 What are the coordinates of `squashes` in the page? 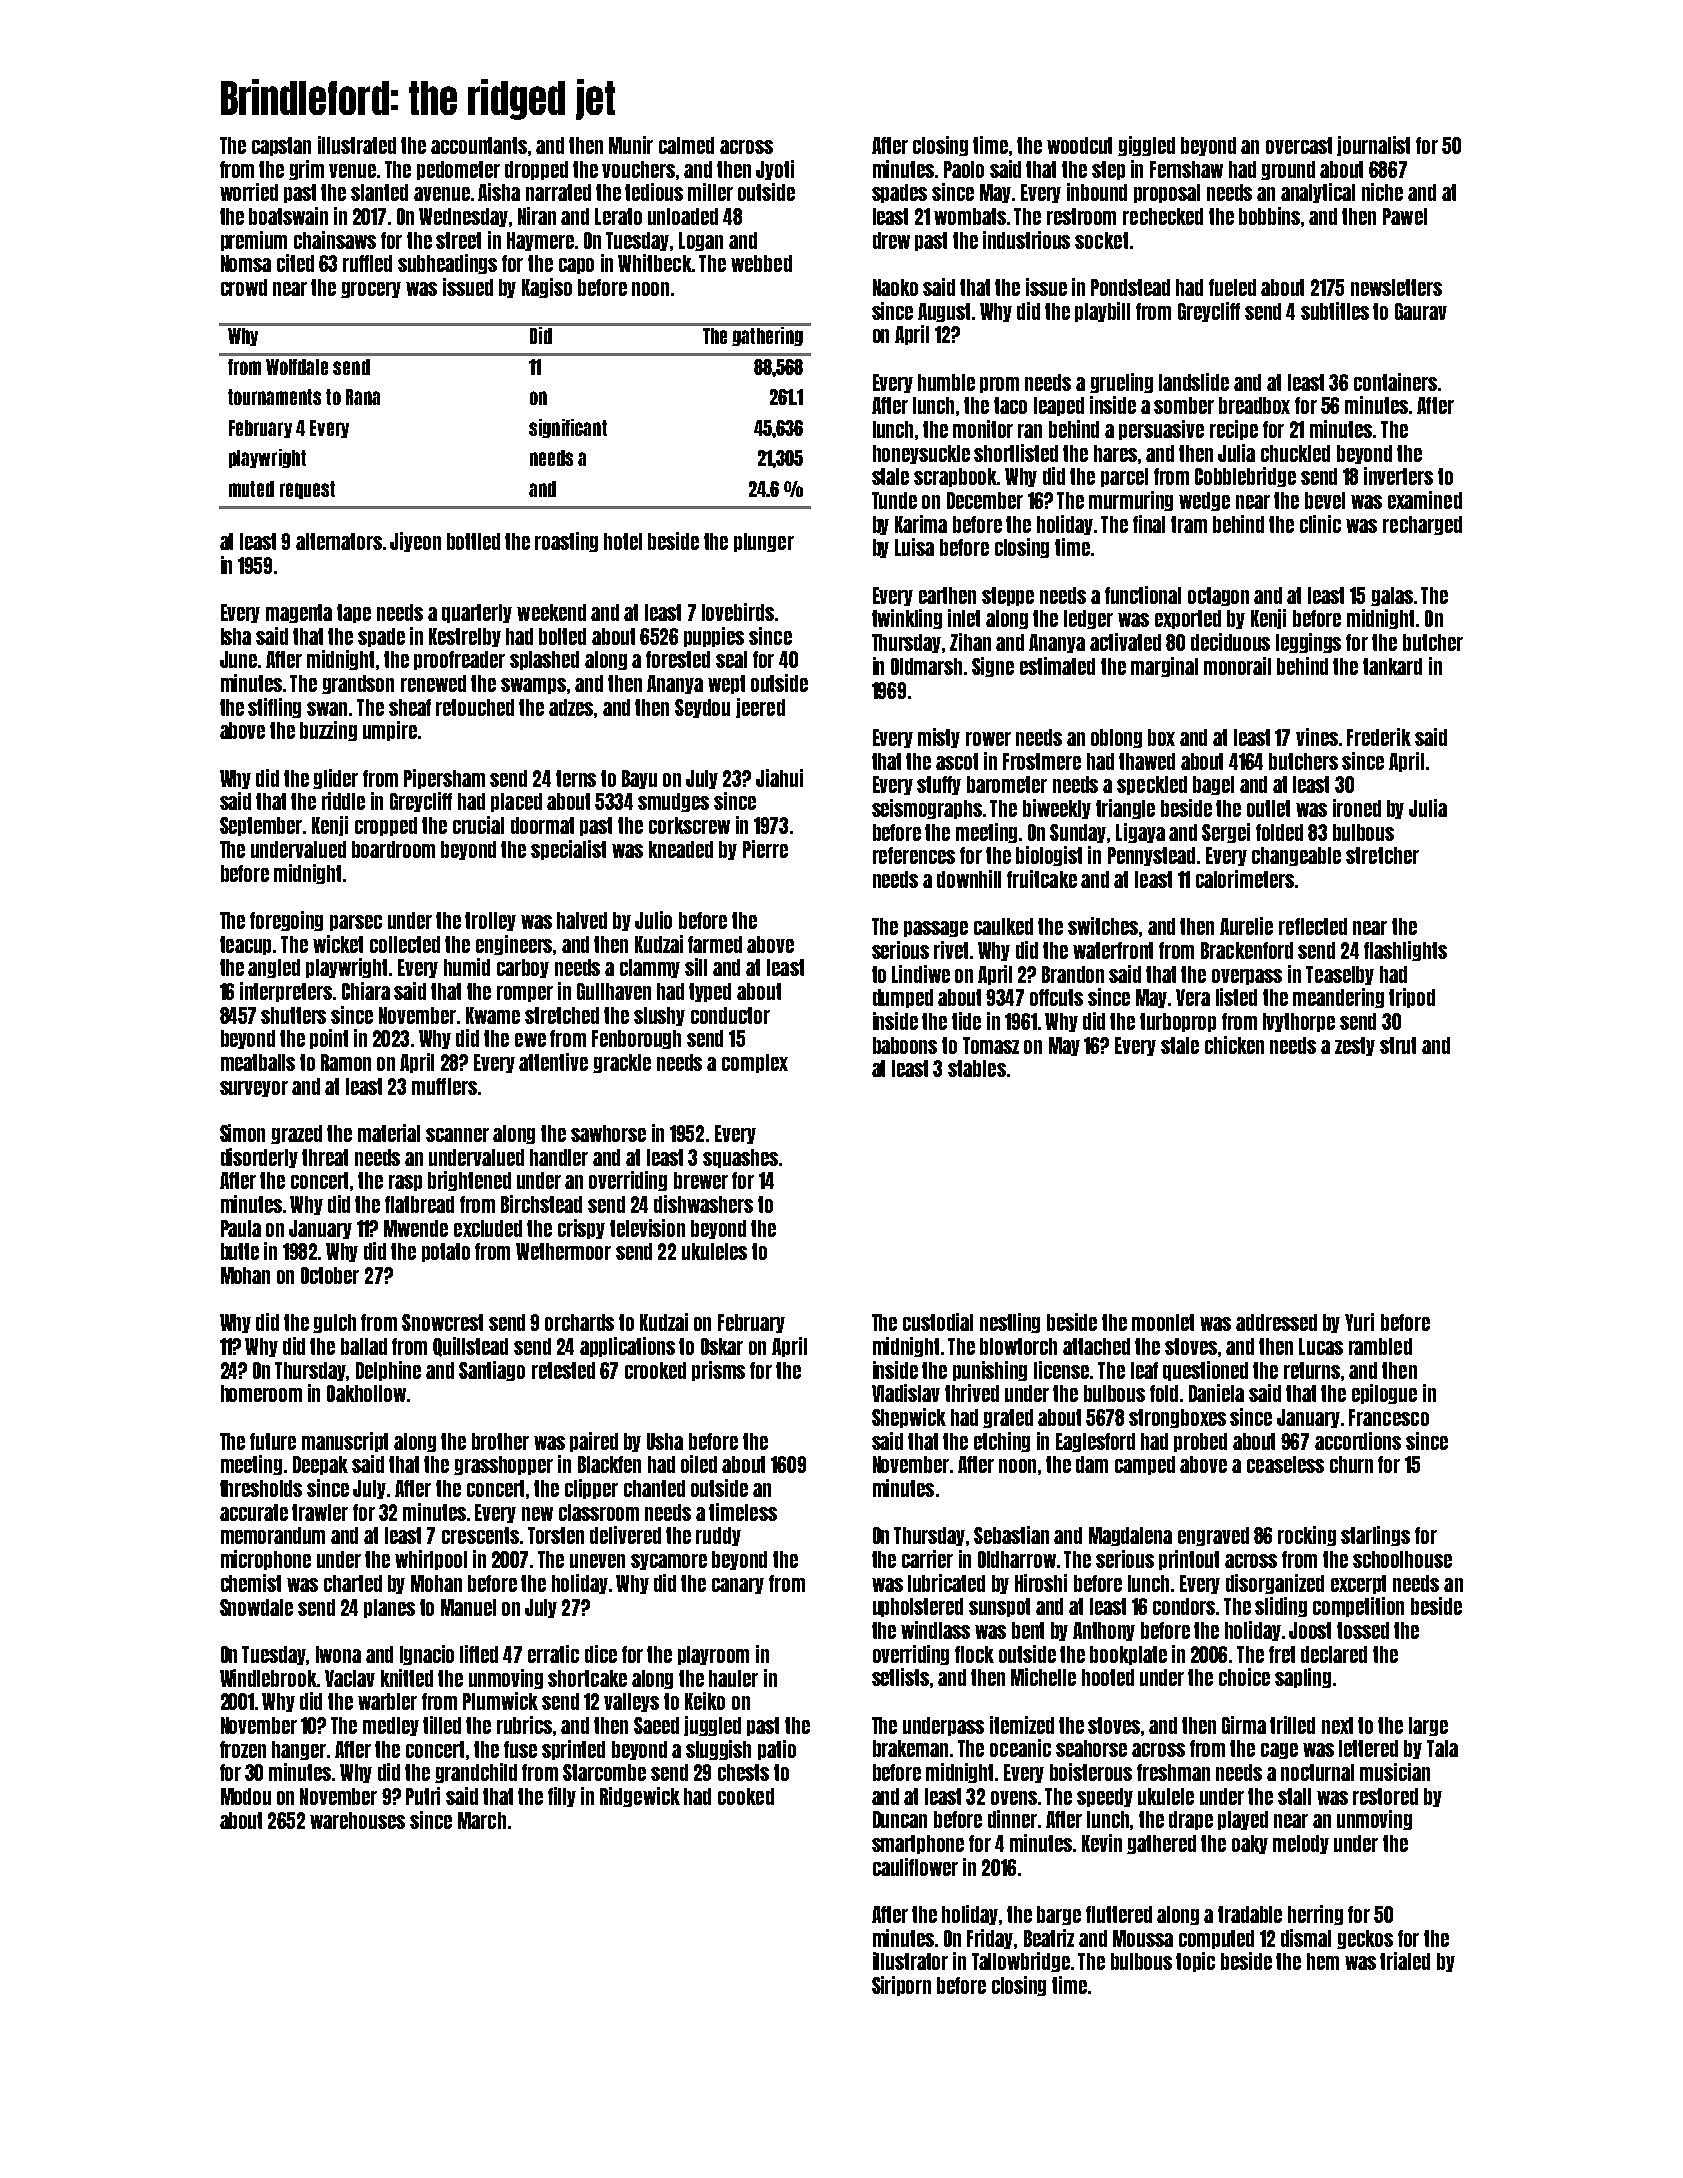 It's located at (740, 1158).
